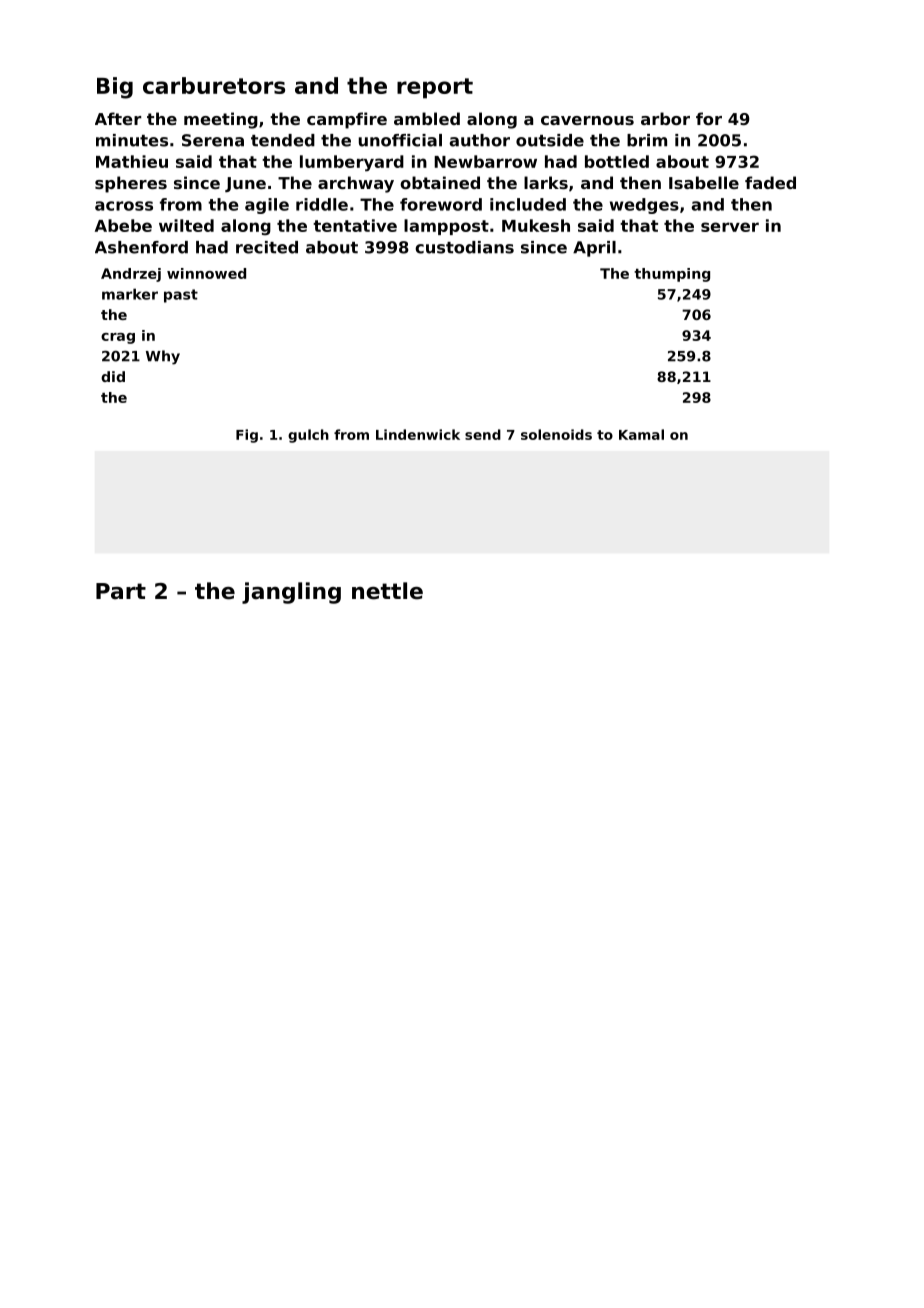 This screenshot has height=1308, width=924. I want to click on Fig, so click(247, 436).
